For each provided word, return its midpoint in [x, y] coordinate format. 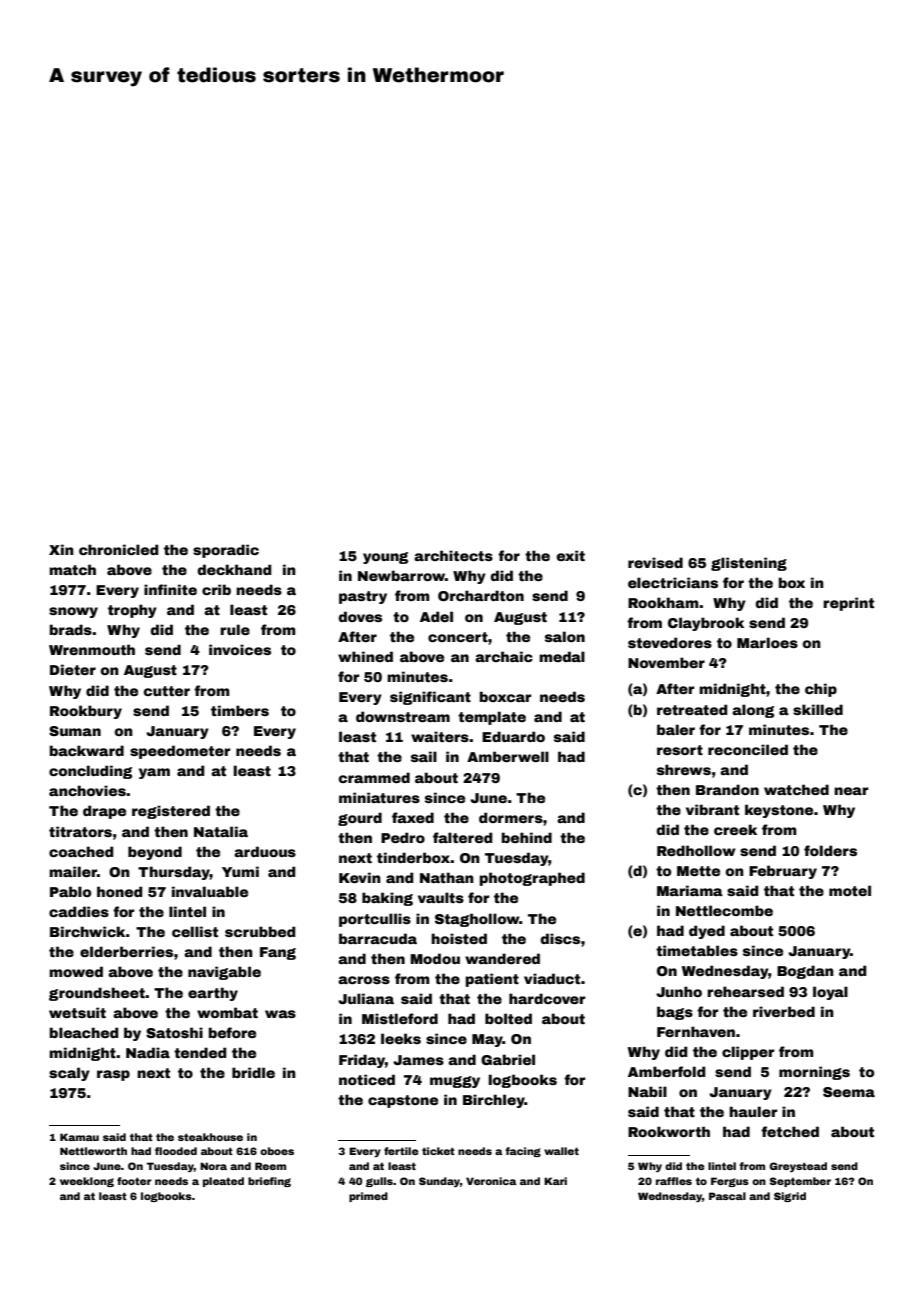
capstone [403, 1101]
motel [850, 890]
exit [571, 555]
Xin [61, 549]
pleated [223, 1182]
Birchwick [87, 931]
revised [655, 562]
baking [387, 899]
